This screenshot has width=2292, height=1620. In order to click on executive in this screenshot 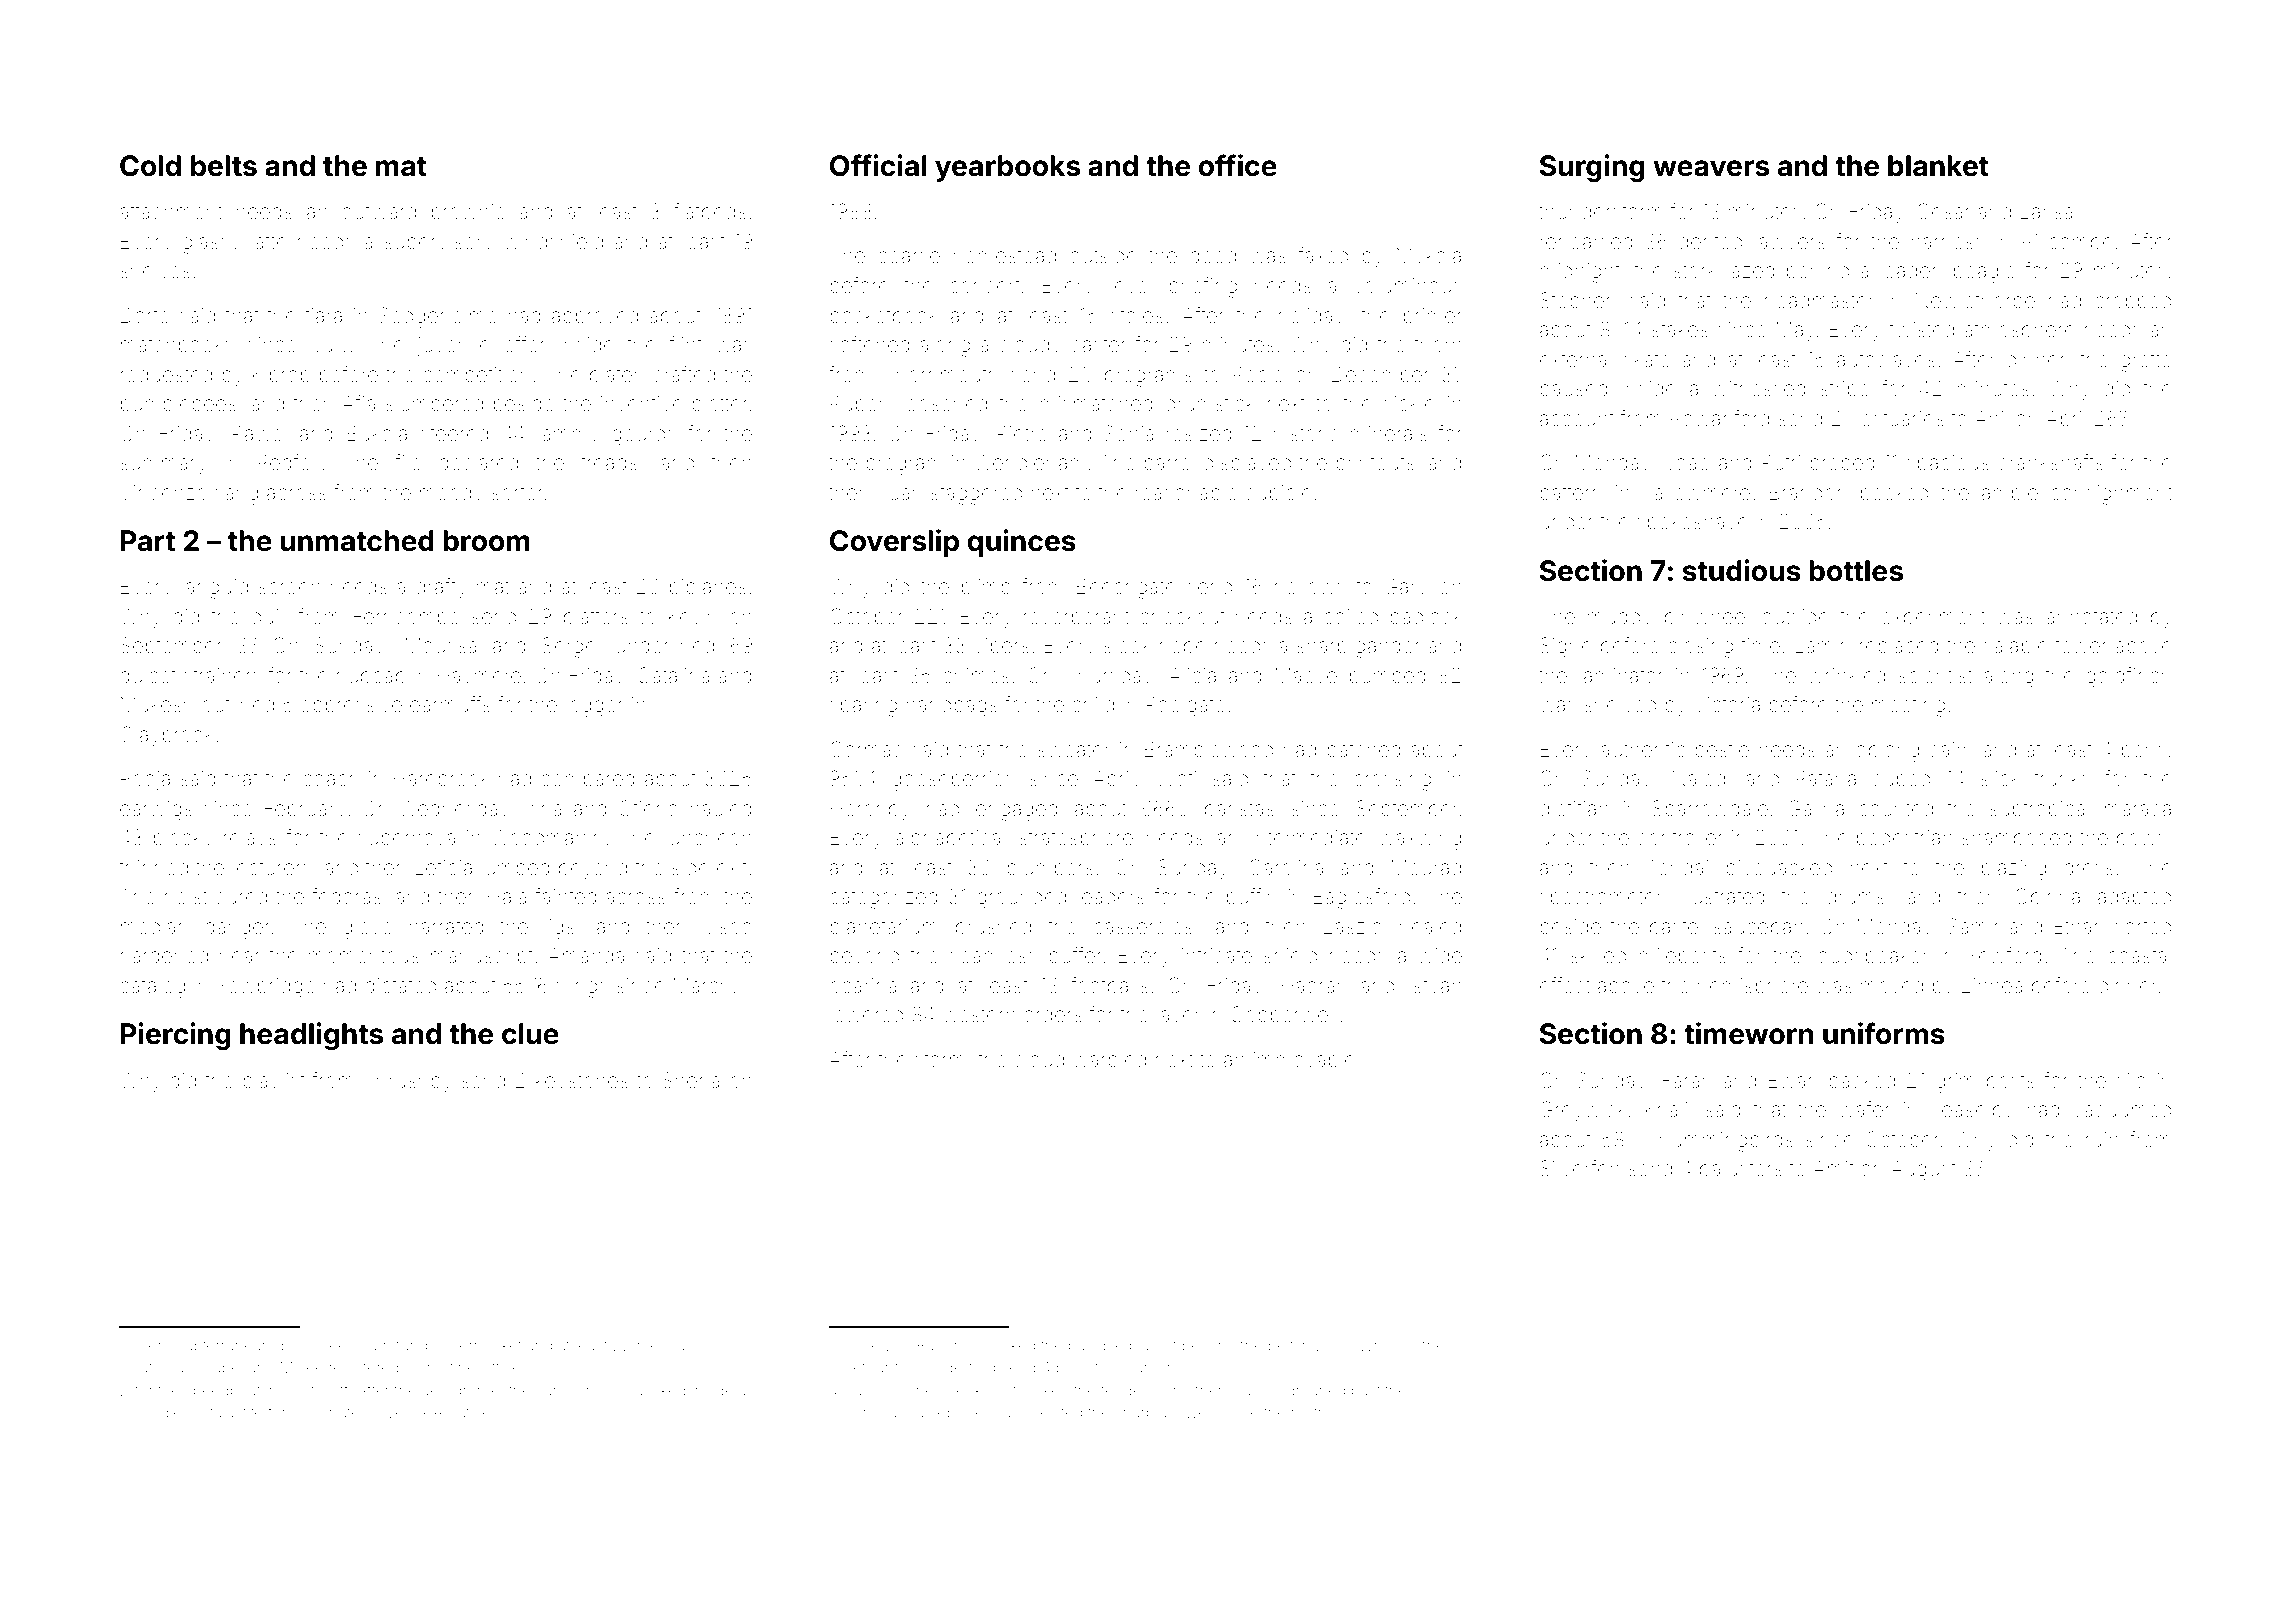, I will do `click(456, 1413)`.
